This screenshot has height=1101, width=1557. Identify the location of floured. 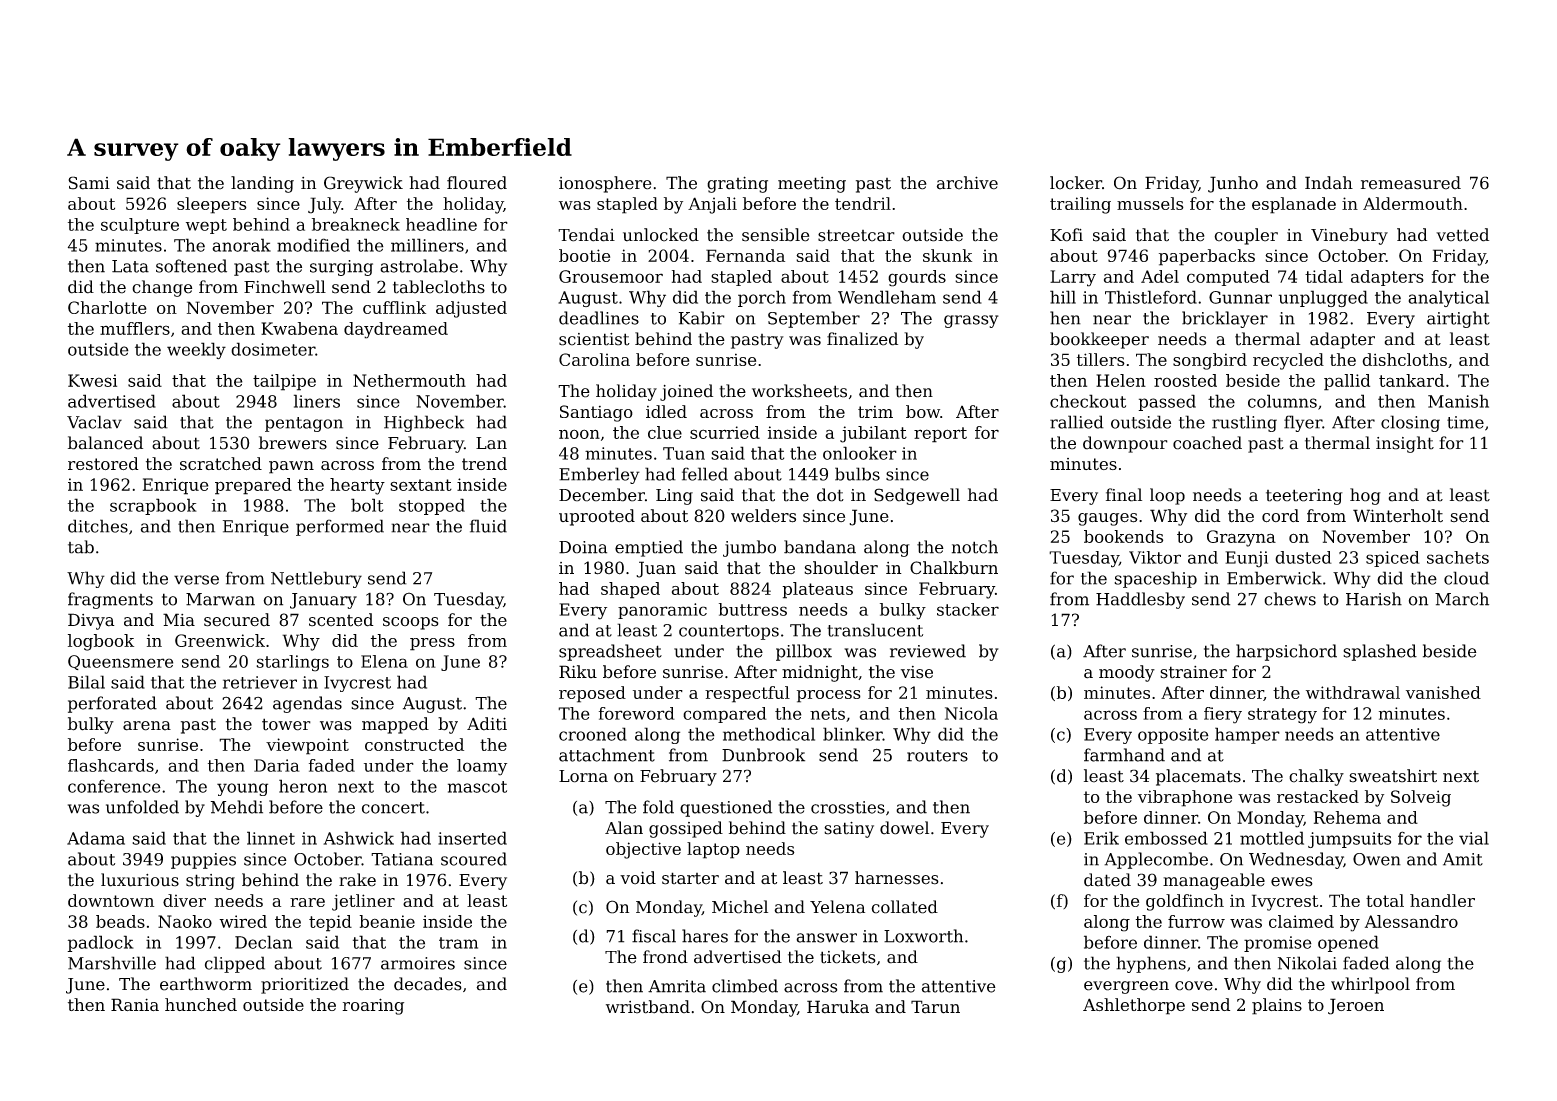
(477, 183).
